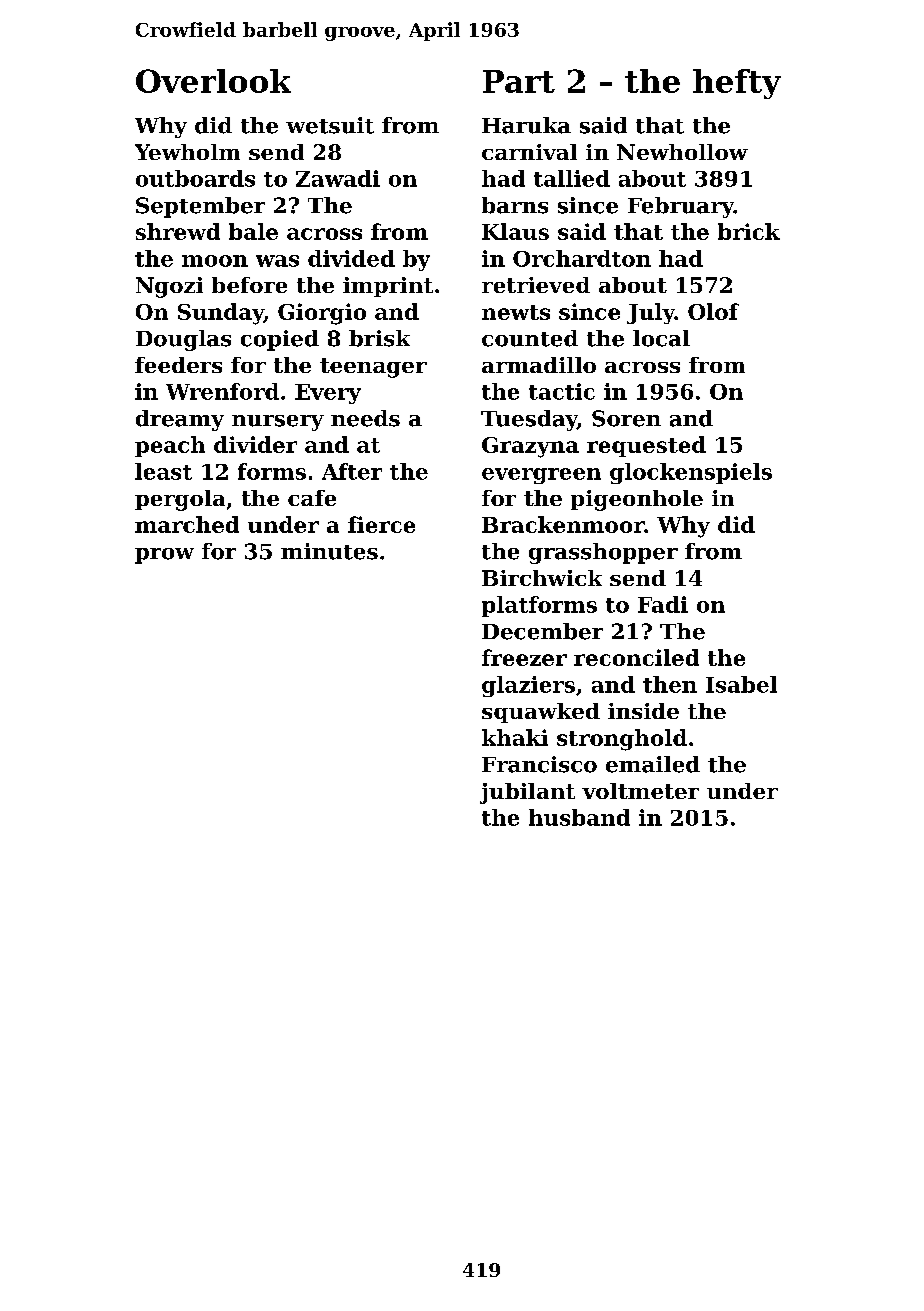 The height and width of the document is (1311, 924). What do you see at coordinates (579, 817) in the document?
I see `husband` at bounding box center [579, 817].
